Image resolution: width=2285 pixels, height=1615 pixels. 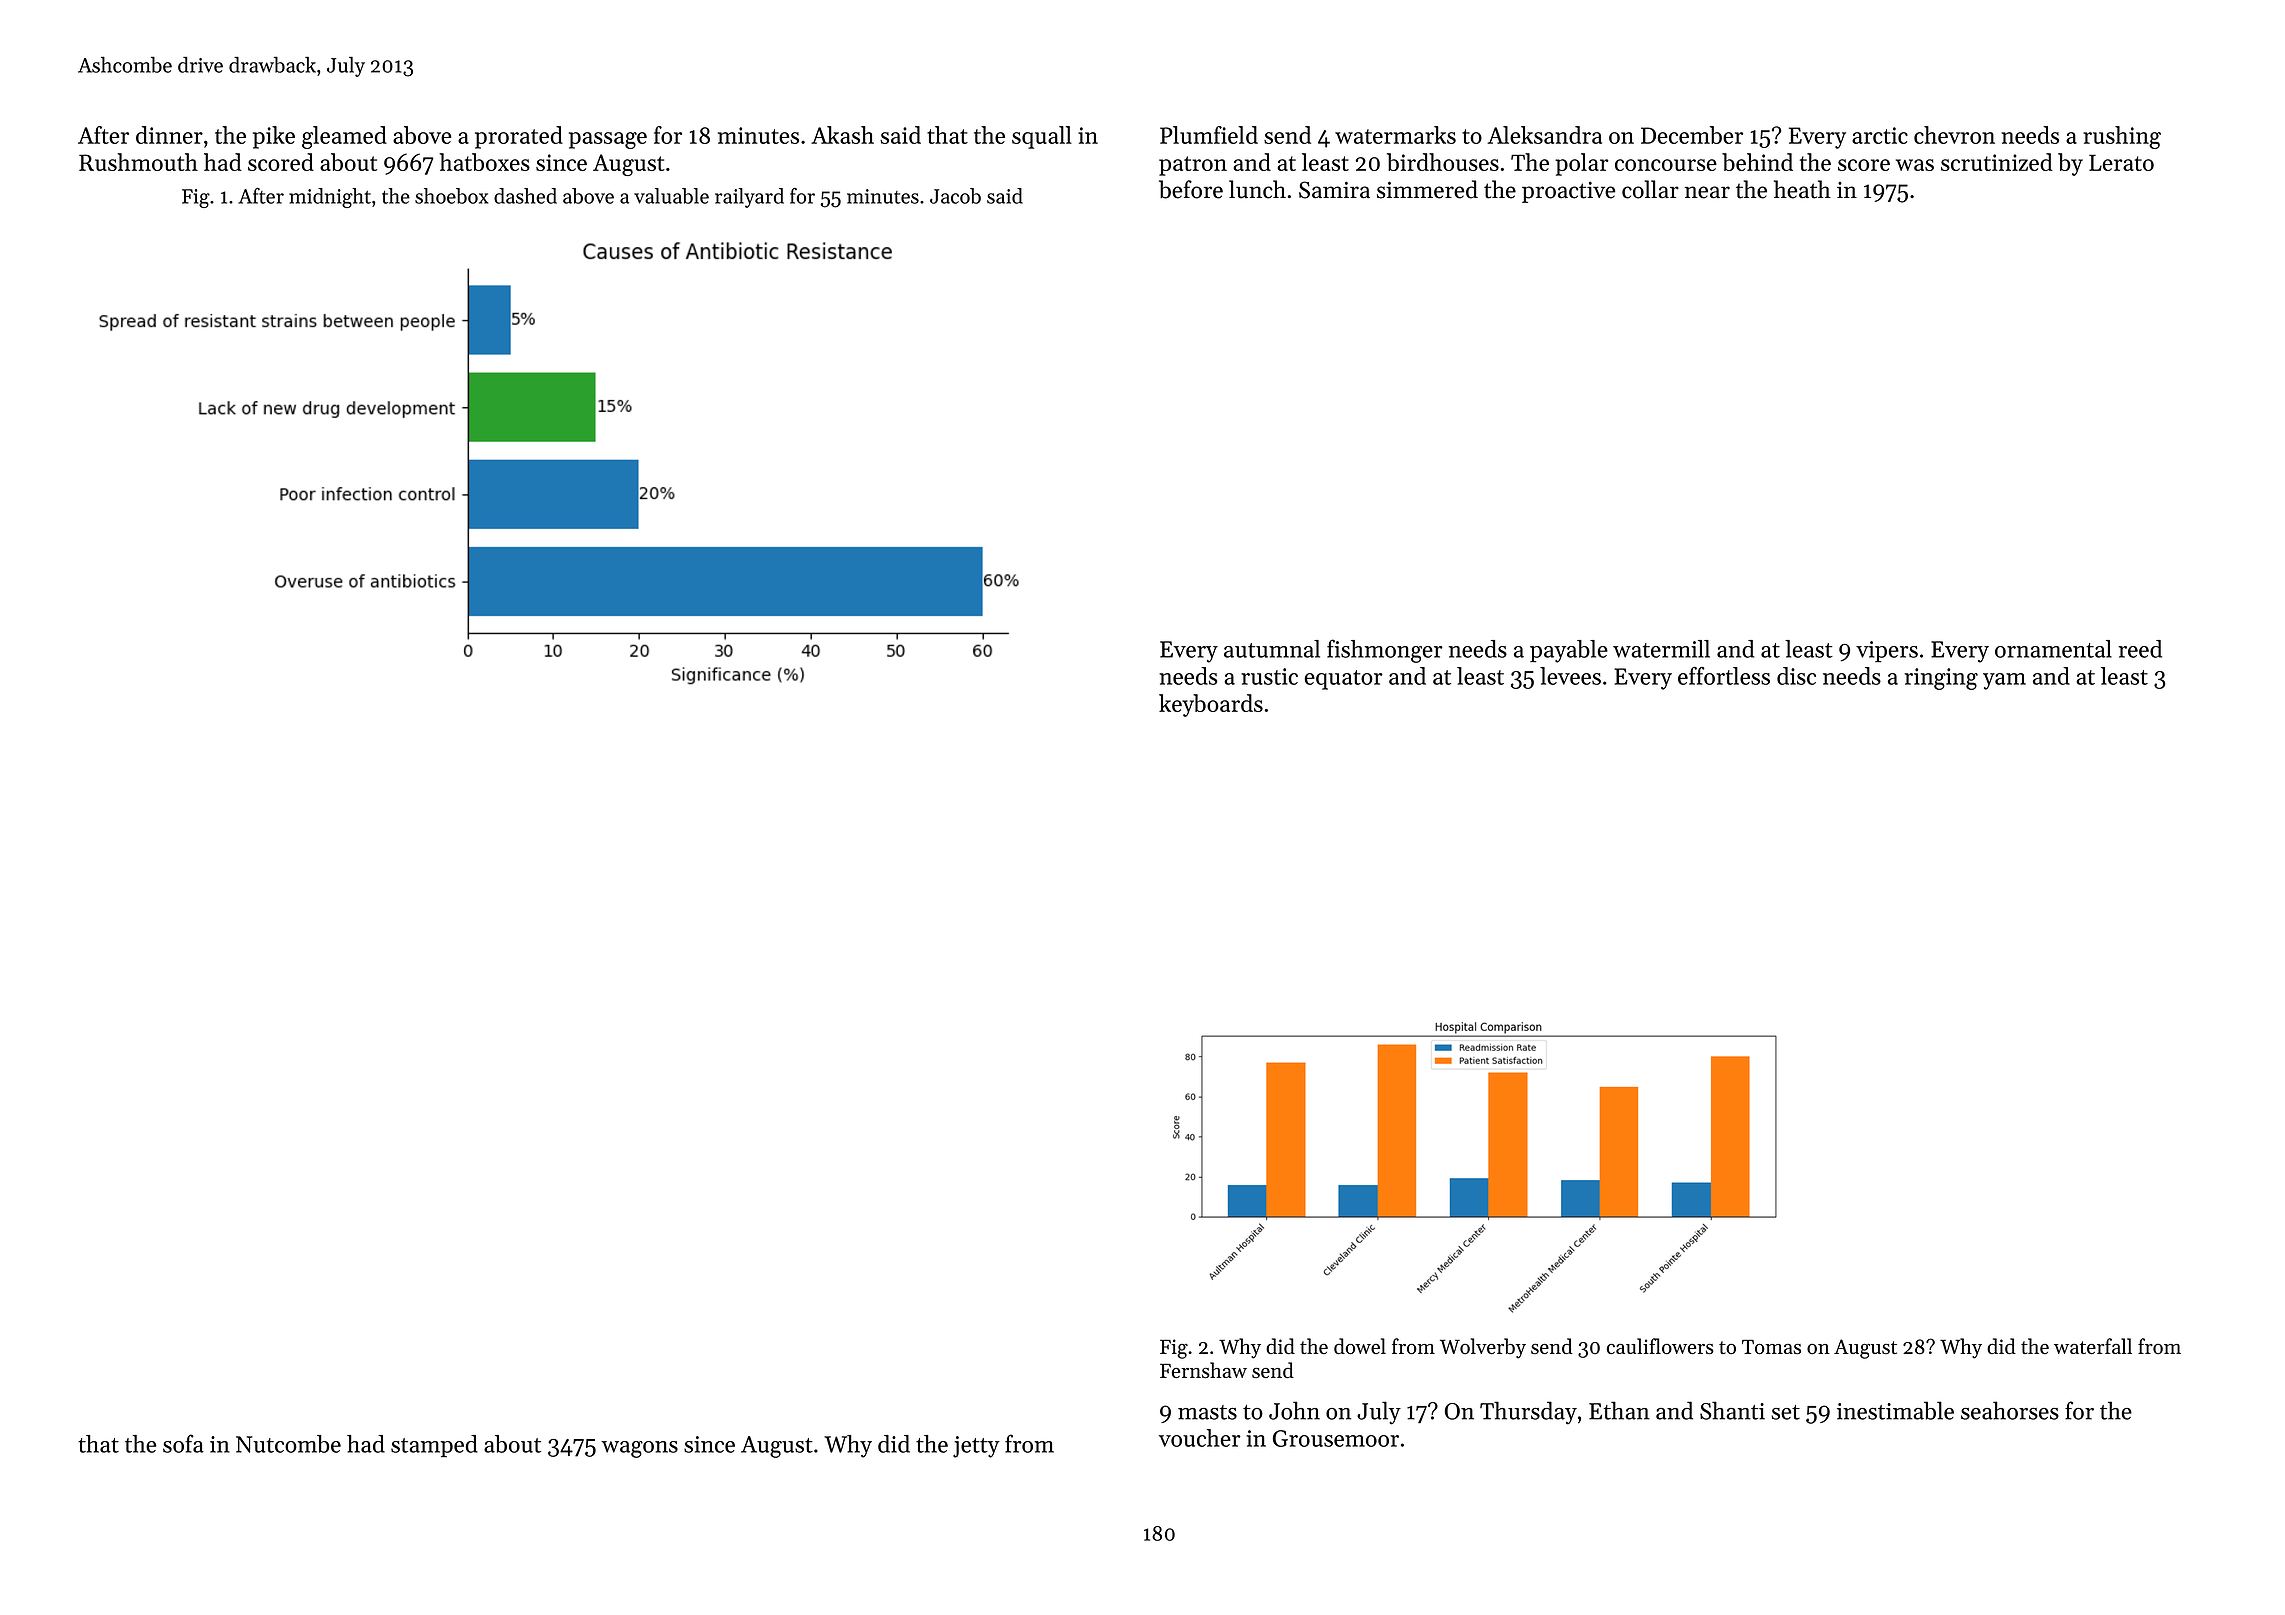 What do you see at coordinates (1211, 705) in the screenshot?
I see `keyboards` at bounding box center [1211, 705].
